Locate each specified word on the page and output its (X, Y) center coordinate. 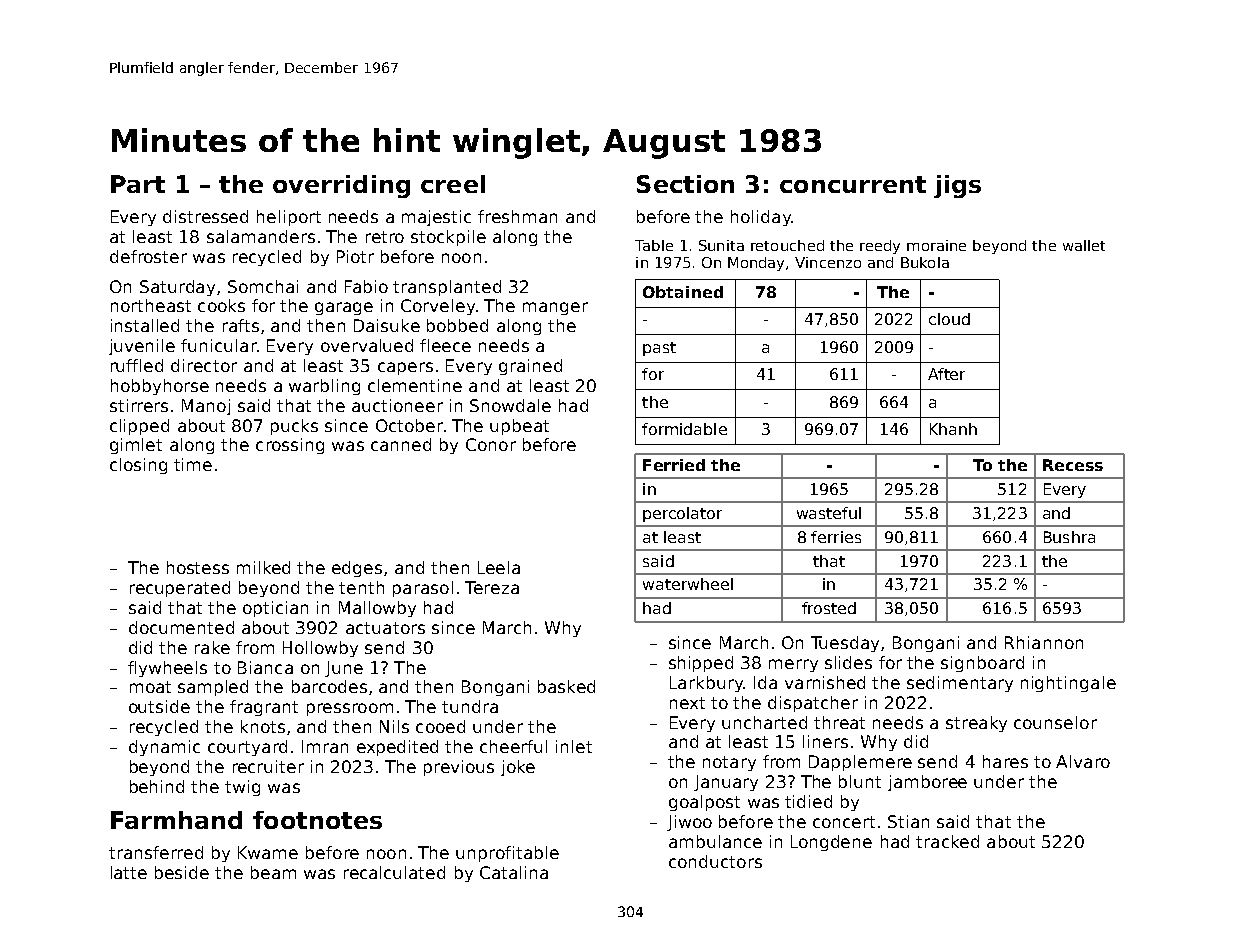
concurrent (853, 184)
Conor (491, 444)
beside (182, 872)
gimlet (136, 446)
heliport (289, 218)
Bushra (1069, 537)
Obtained (683, 292)
